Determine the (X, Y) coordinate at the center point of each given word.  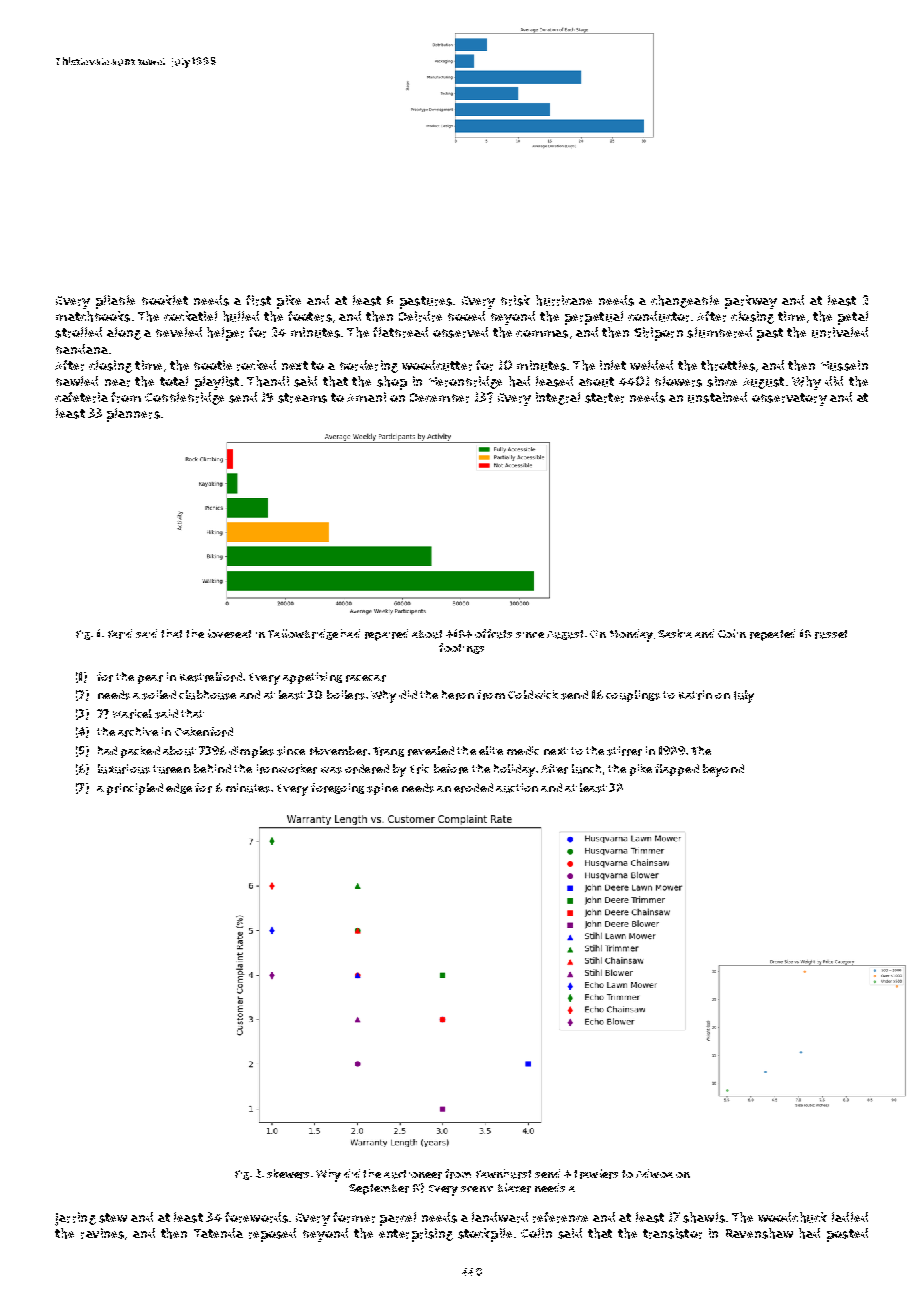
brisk (515, 300)
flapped (677, 770)
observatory (789, 399)
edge (179, 788)
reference (560, 1217)
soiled (159, 695)
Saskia (675, 633)
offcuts (493, 634)
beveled (179, 332)
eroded (473, 788)
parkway (751, 302)
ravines (102, 1233)
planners (133, 415)
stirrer (624, 751)
